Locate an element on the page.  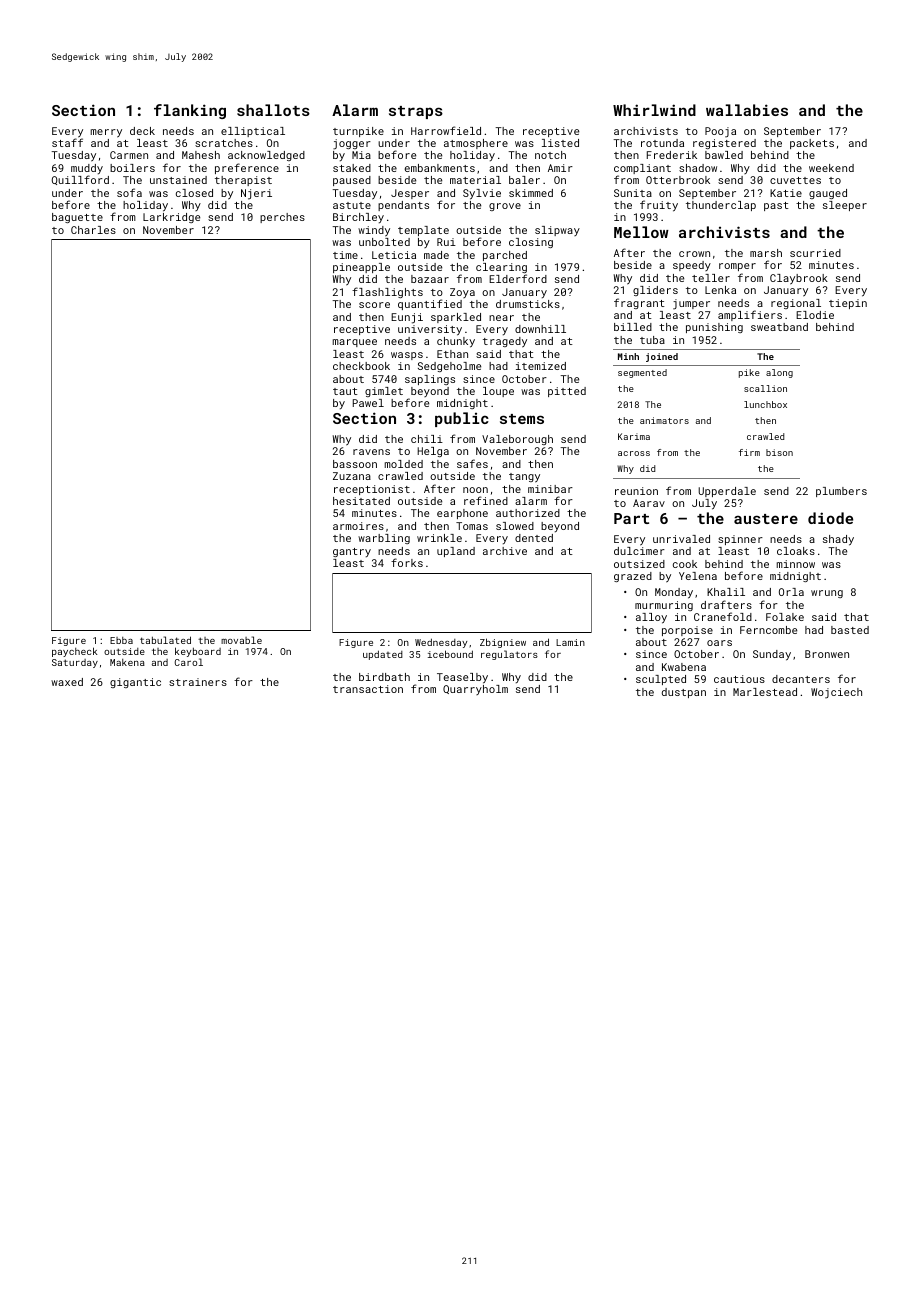
regional is located at coordinates (796, 304).
